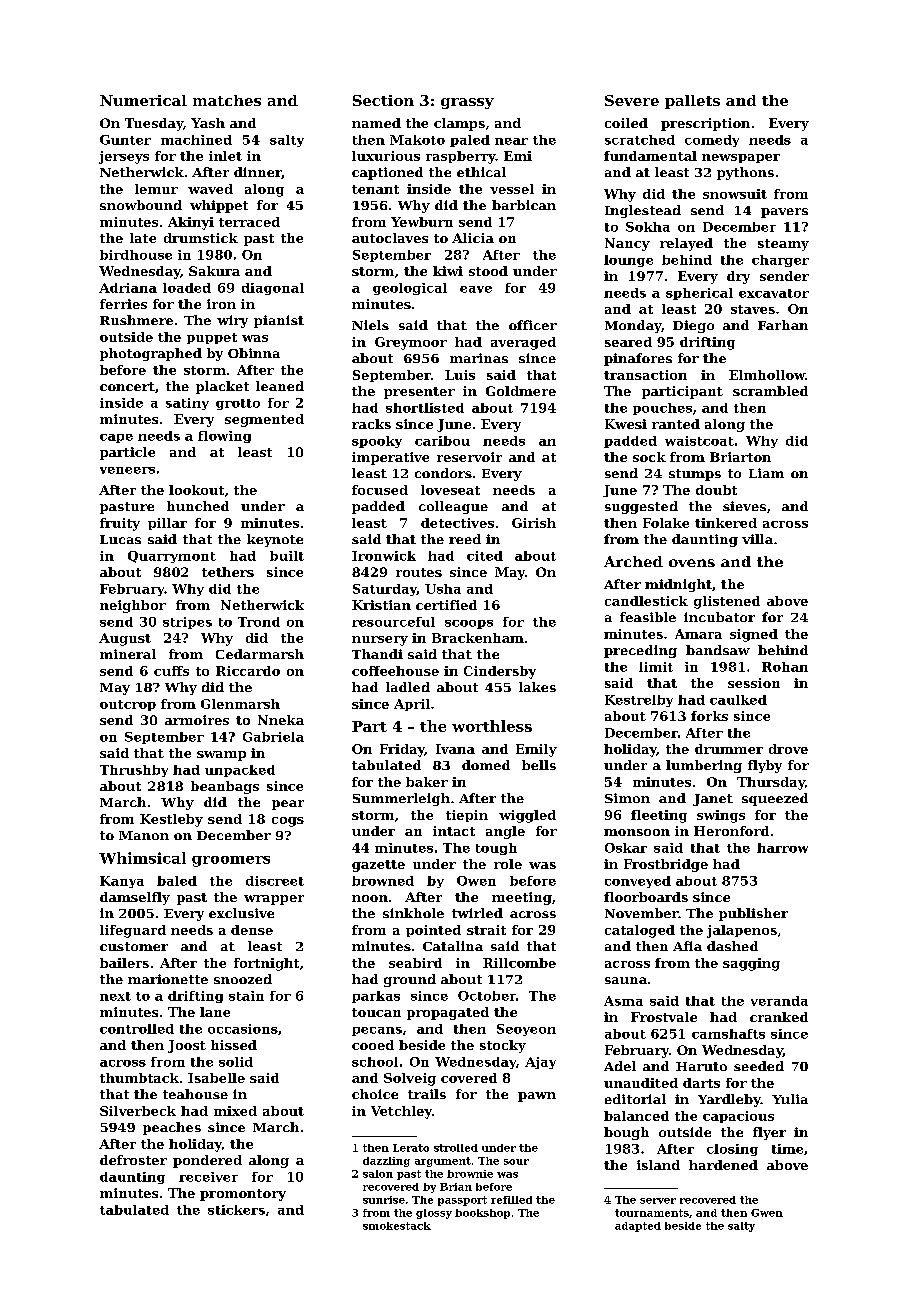  What do you see at coordinates (754, 635) in the screenshot?
I see `signed` at bounding box center [754, 635].
